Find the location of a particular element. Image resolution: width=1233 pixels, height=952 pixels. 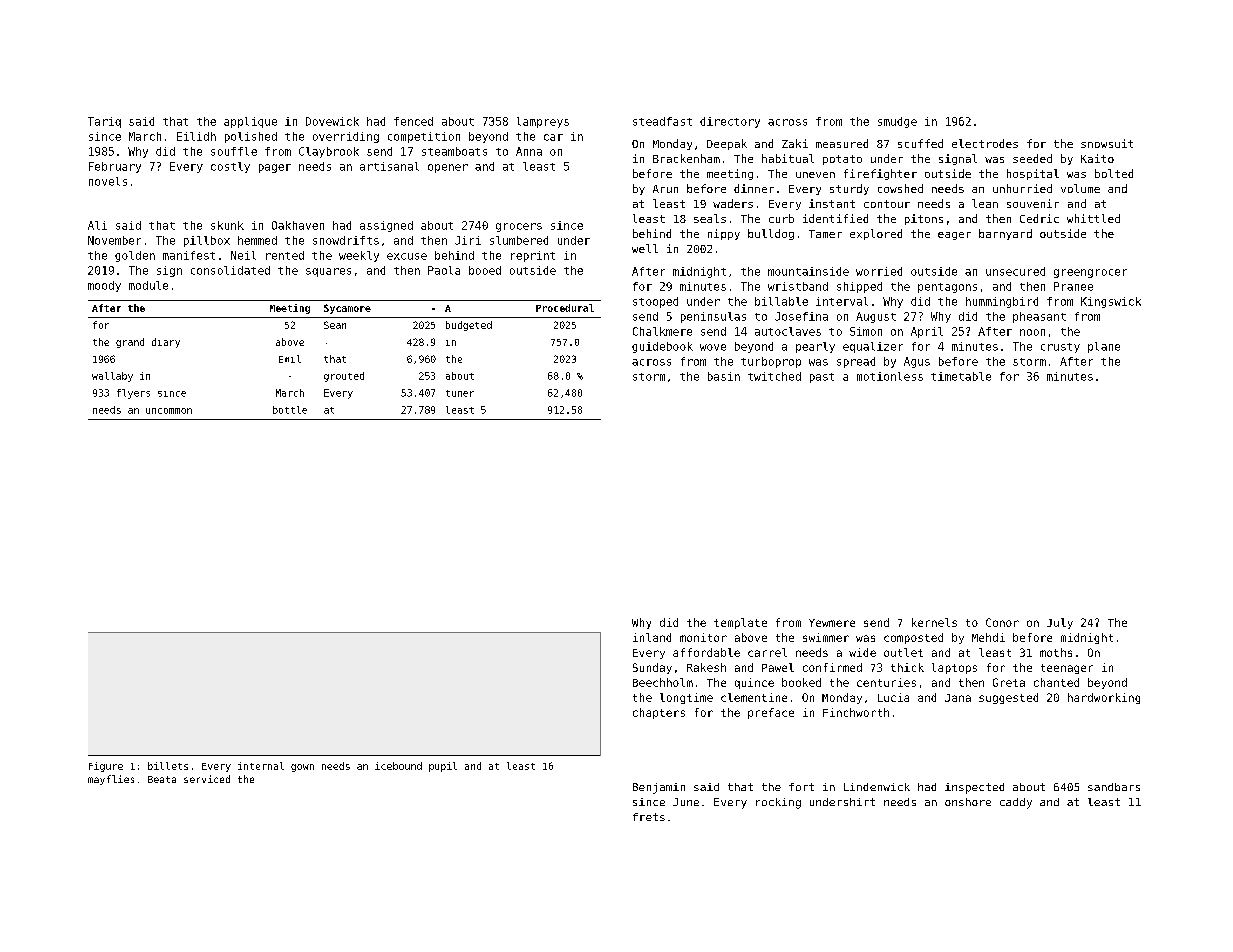

Yewmere is located at coordinates (832, 623).
